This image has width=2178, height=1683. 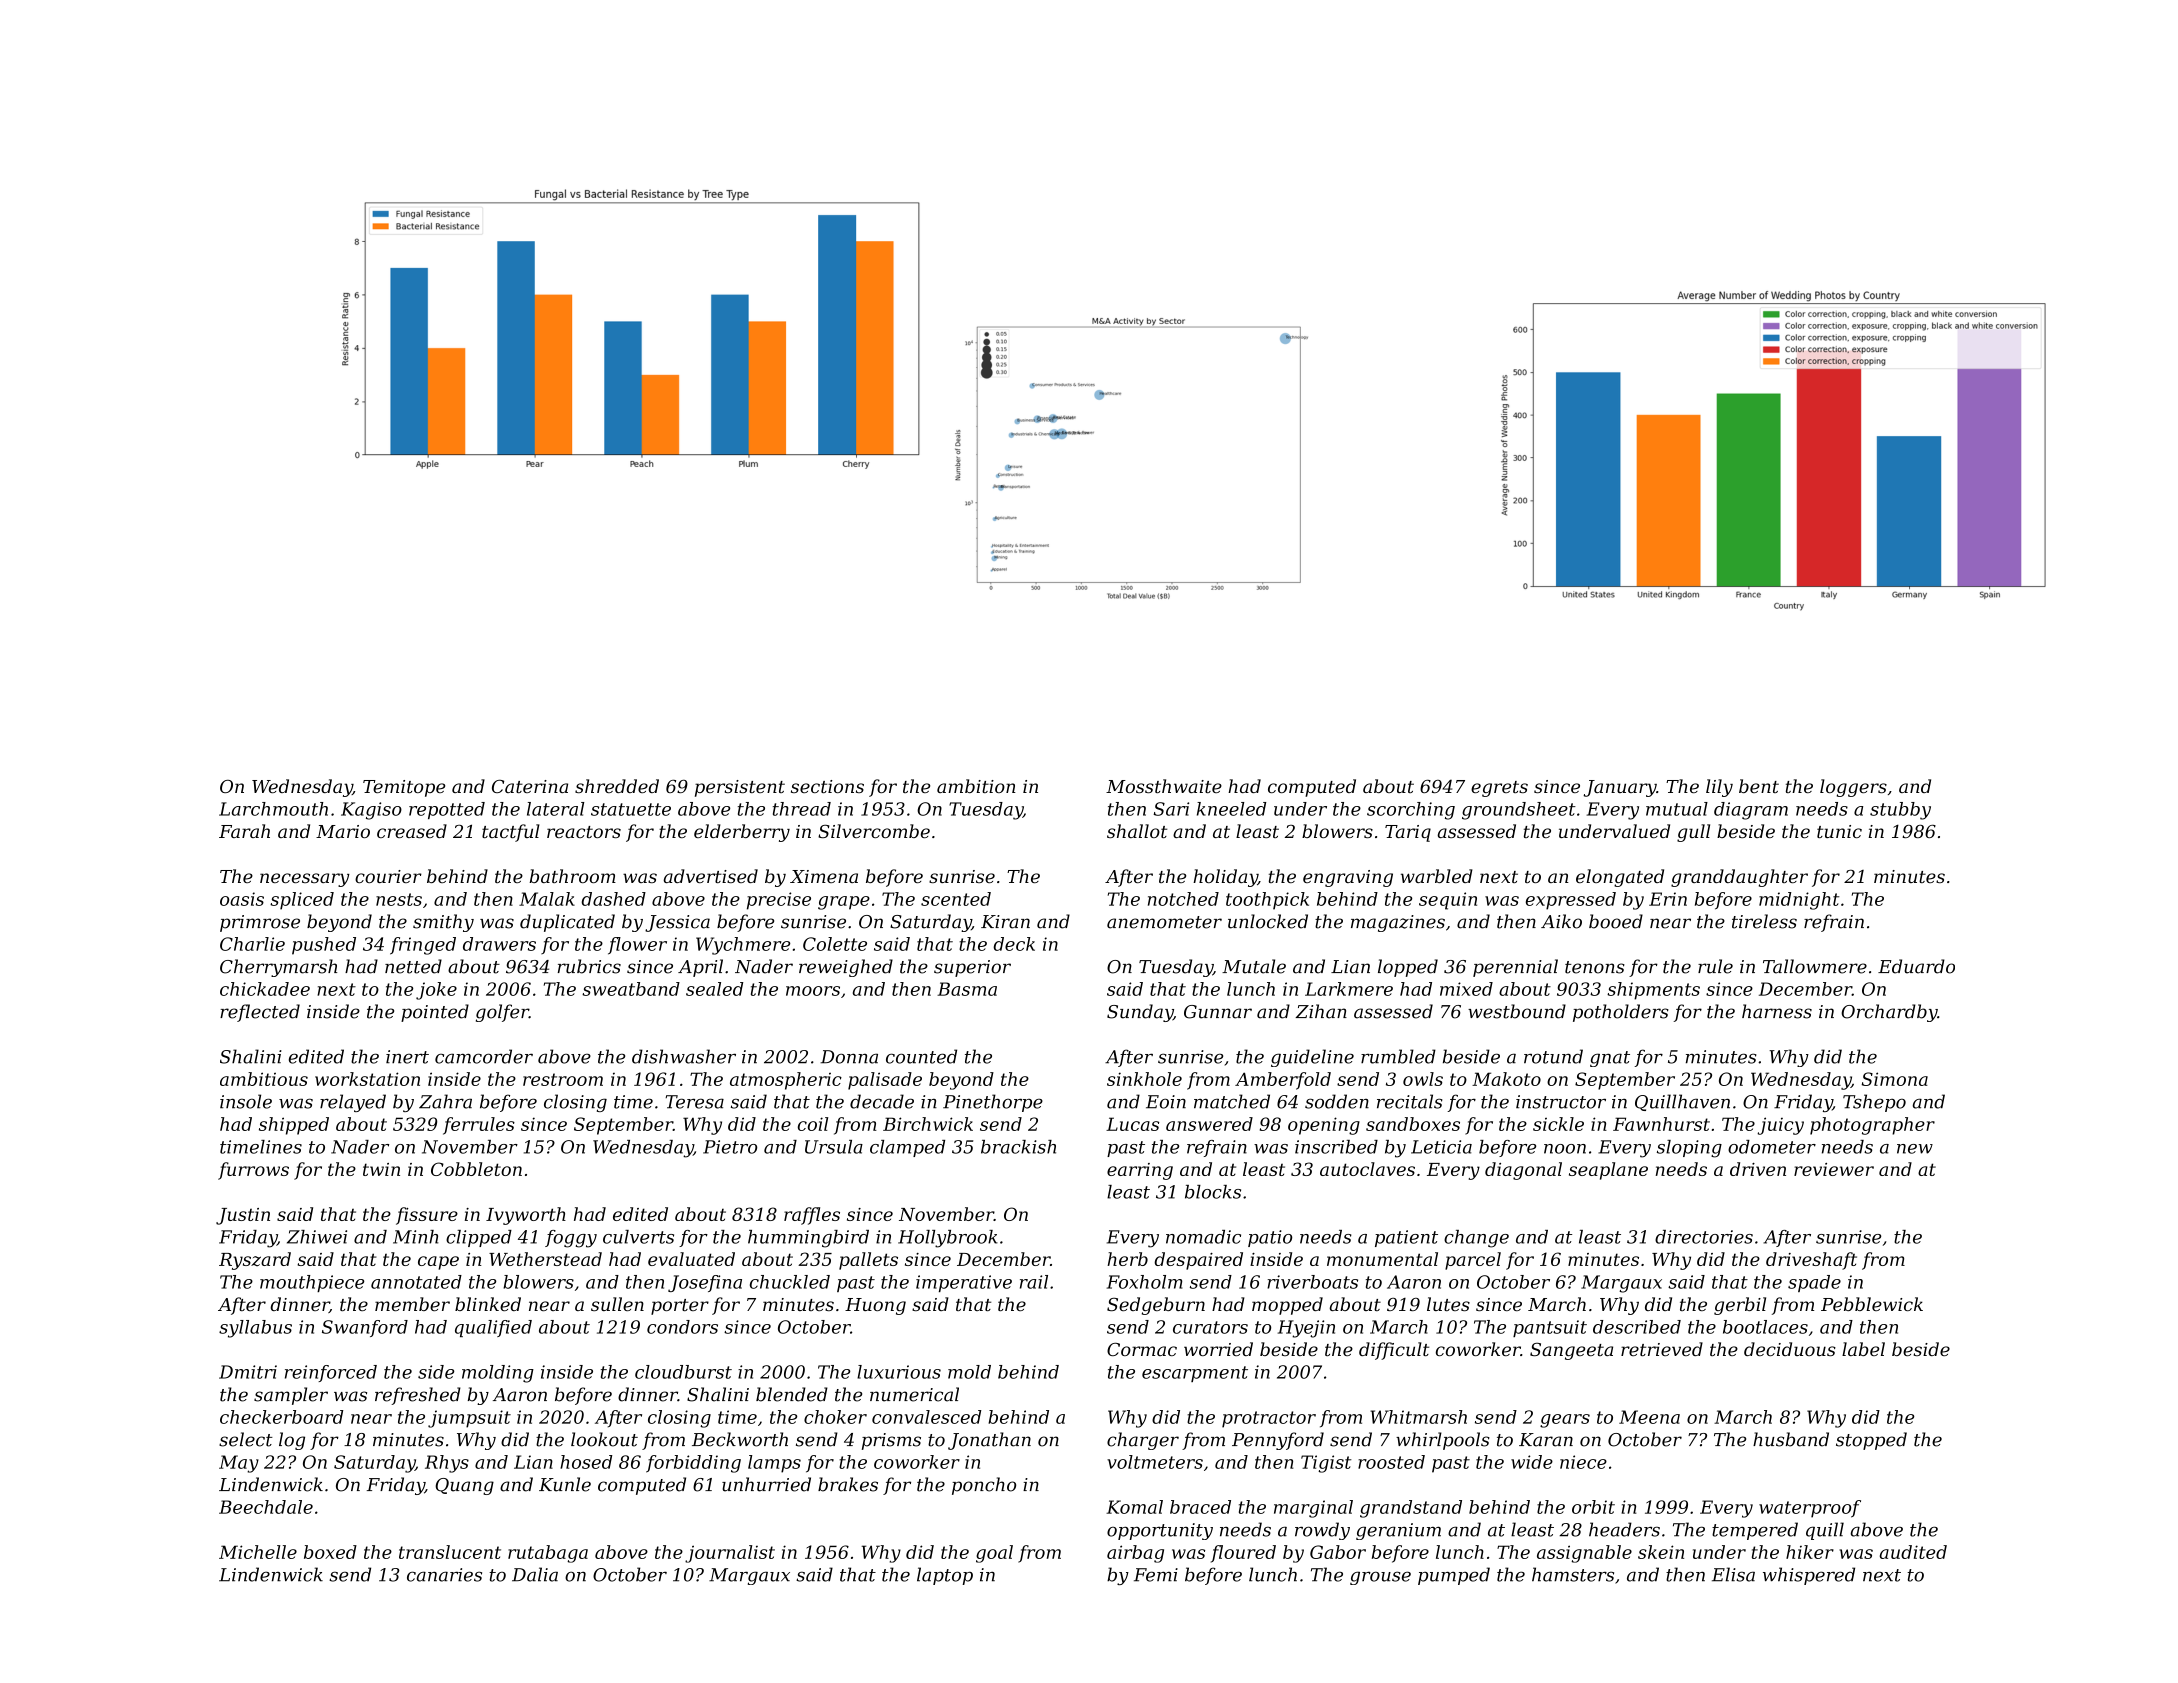 I want to click on persistent, so click(x=740, y=788).
